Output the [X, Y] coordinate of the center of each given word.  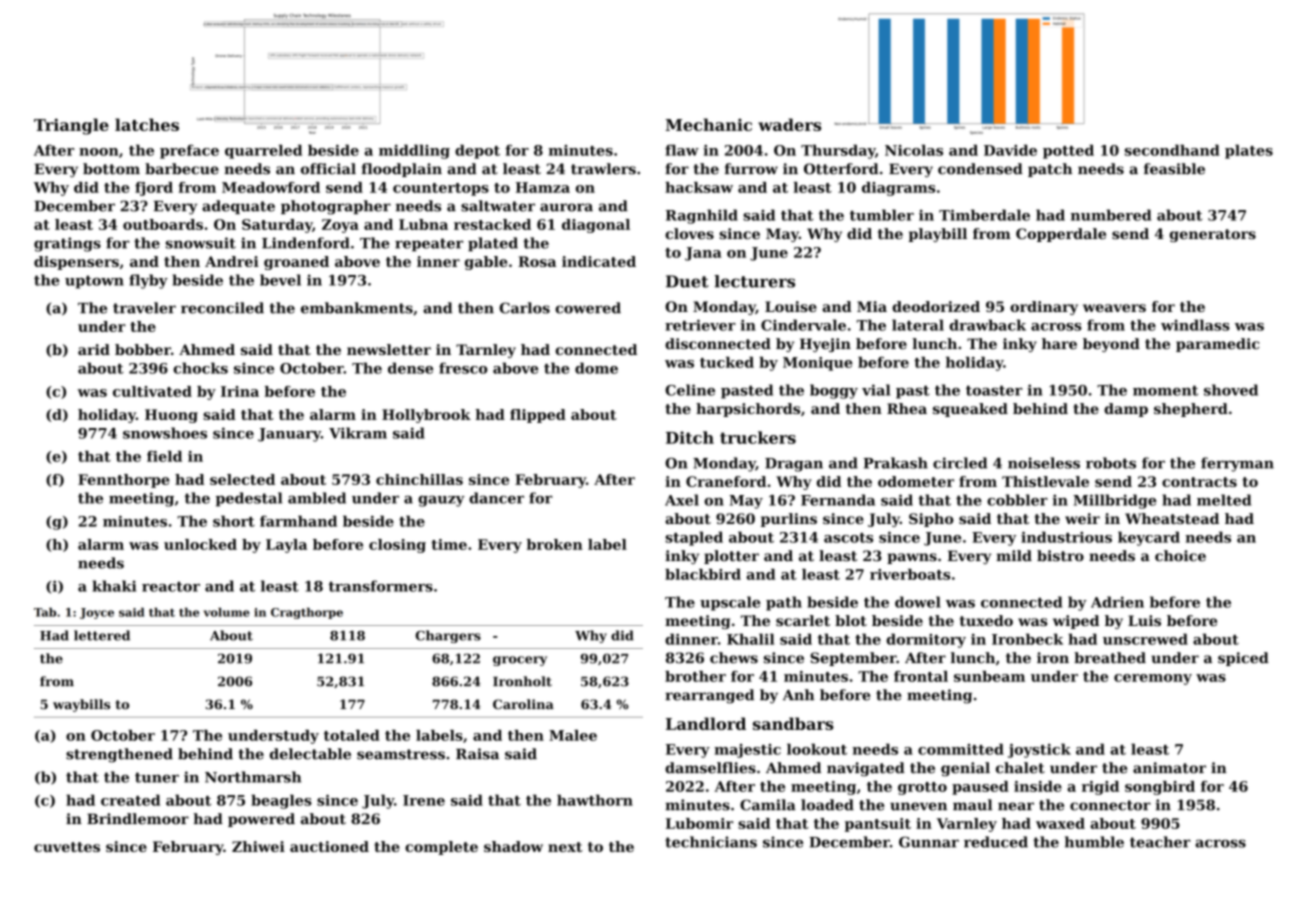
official [328, 169]
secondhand [1172, 150]
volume [227, 612]
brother [695, 676]
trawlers [603, 169]
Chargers [448, 636]
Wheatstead [1172, 518]
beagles [281, 801]
